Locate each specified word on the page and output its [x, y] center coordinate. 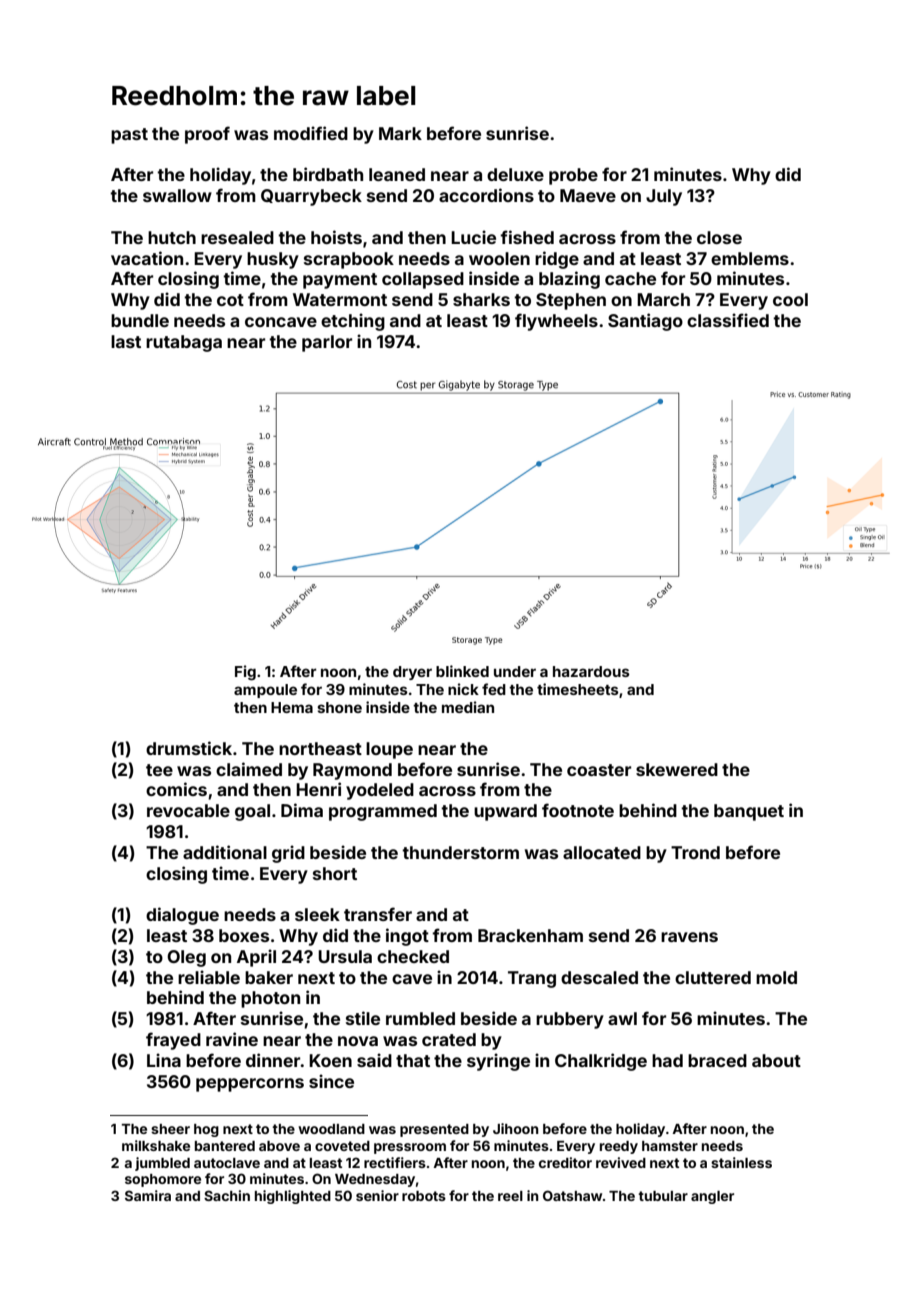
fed [494, 689]
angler [712, 1197]
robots [424, 1196]
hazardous [591, 671]
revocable [188, 810]
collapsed [423, 280]
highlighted [293, 1197]
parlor [327, 343]
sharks [481, 299]
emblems [750, 258]
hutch [172, 237]
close [719, 237]
